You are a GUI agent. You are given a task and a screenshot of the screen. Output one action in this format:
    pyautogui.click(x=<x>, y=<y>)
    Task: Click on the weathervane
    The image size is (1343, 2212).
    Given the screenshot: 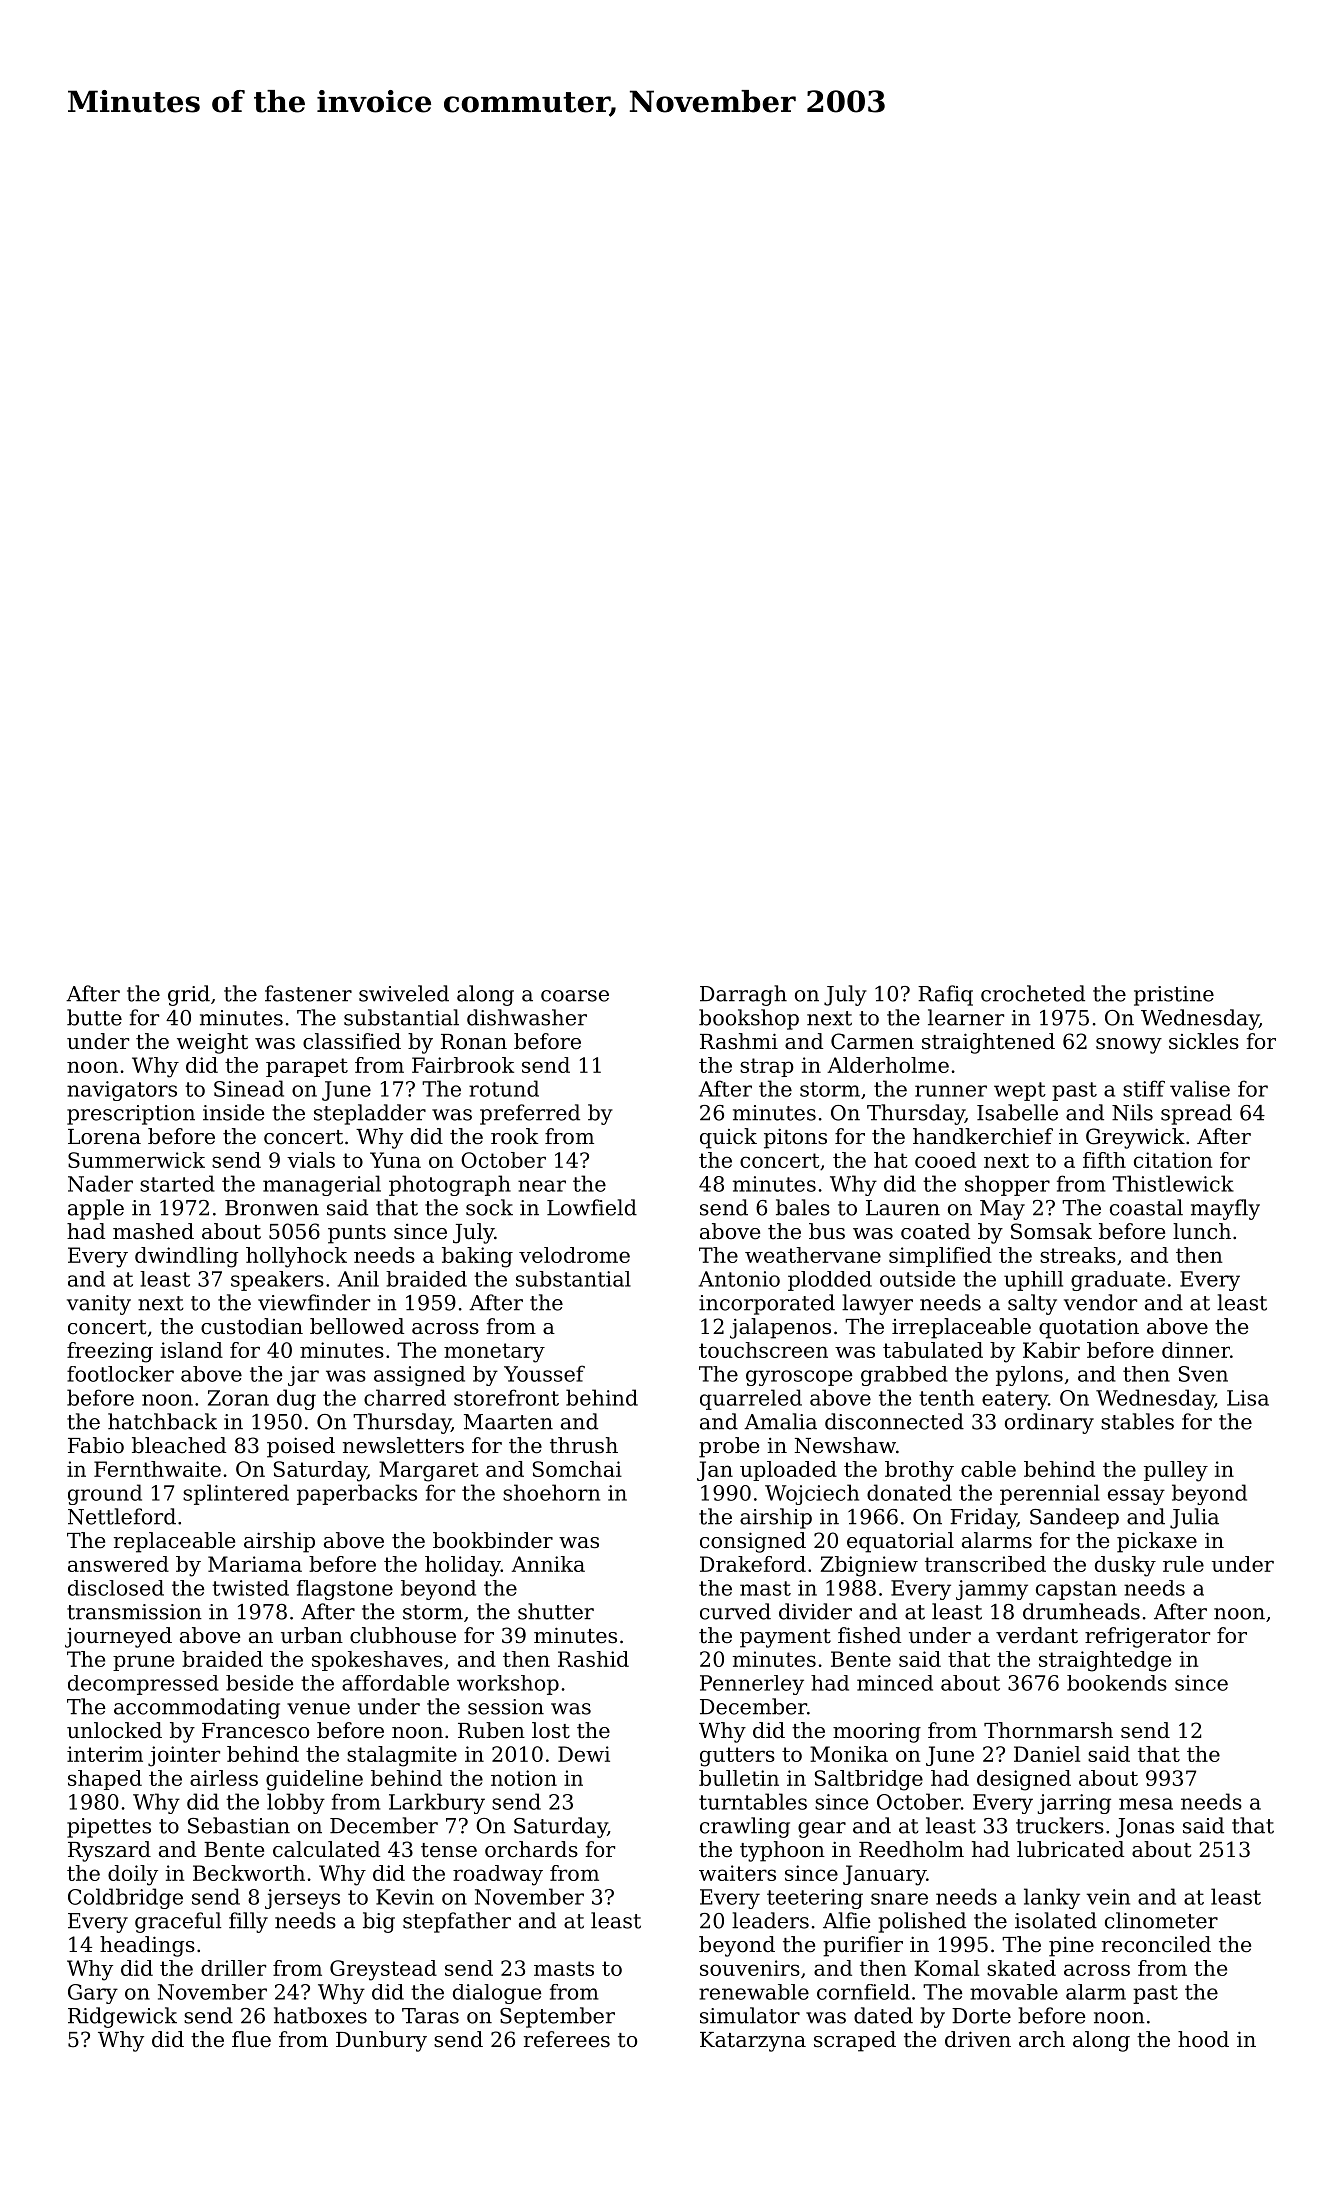 What is the action you would take?
    pyautogui.click(x=813, y=1255)
